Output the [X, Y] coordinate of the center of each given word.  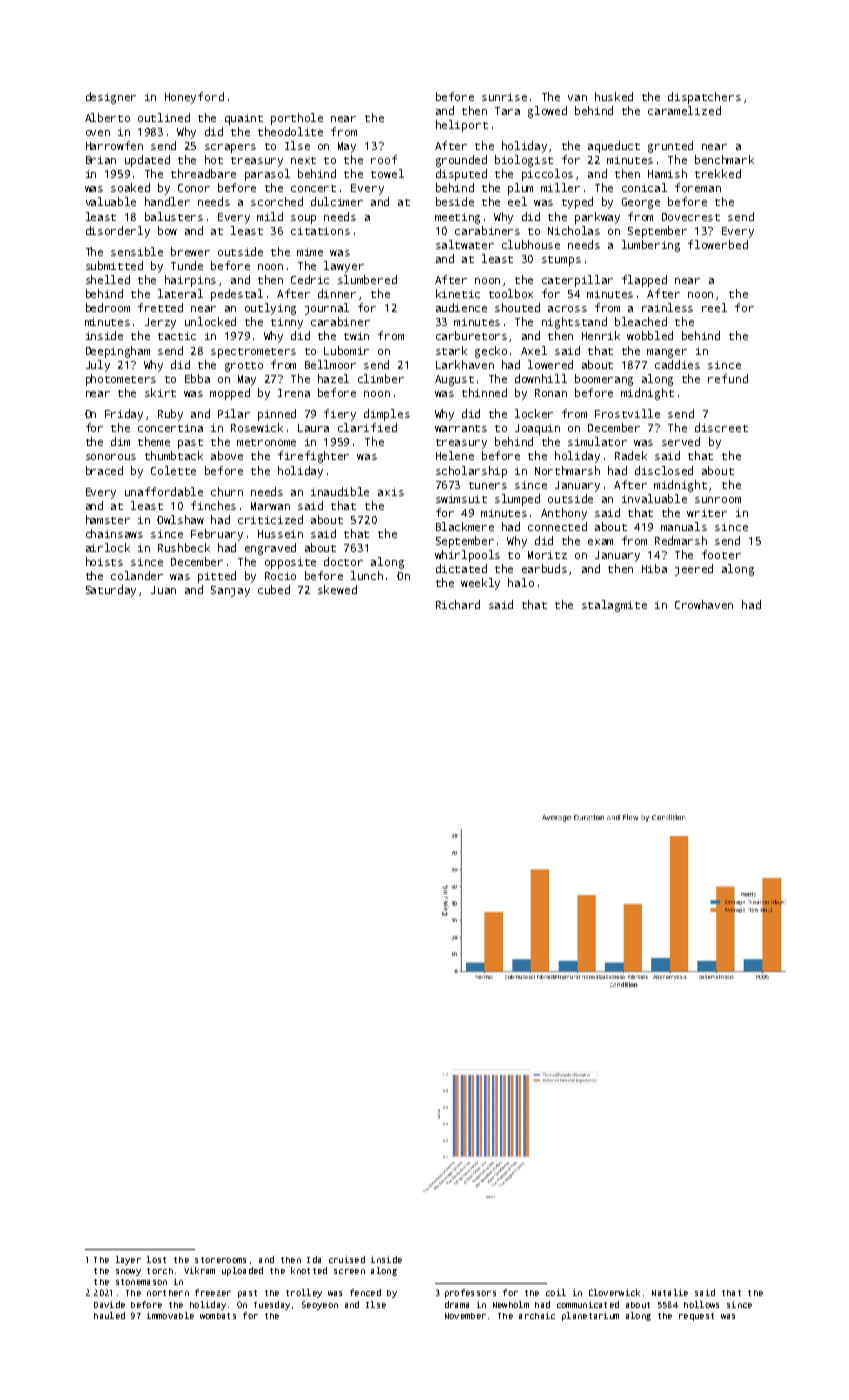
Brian [101, 160]
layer [128, 1260]
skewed [337, 589]
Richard [458, 604]
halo [521, 582]
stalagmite [614, 606]
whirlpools [467, 556]
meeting [457, 218]
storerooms [220, 1260]
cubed [274, 589]
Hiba [654, 568]
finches [213, 505]
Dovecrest [691, 217]
